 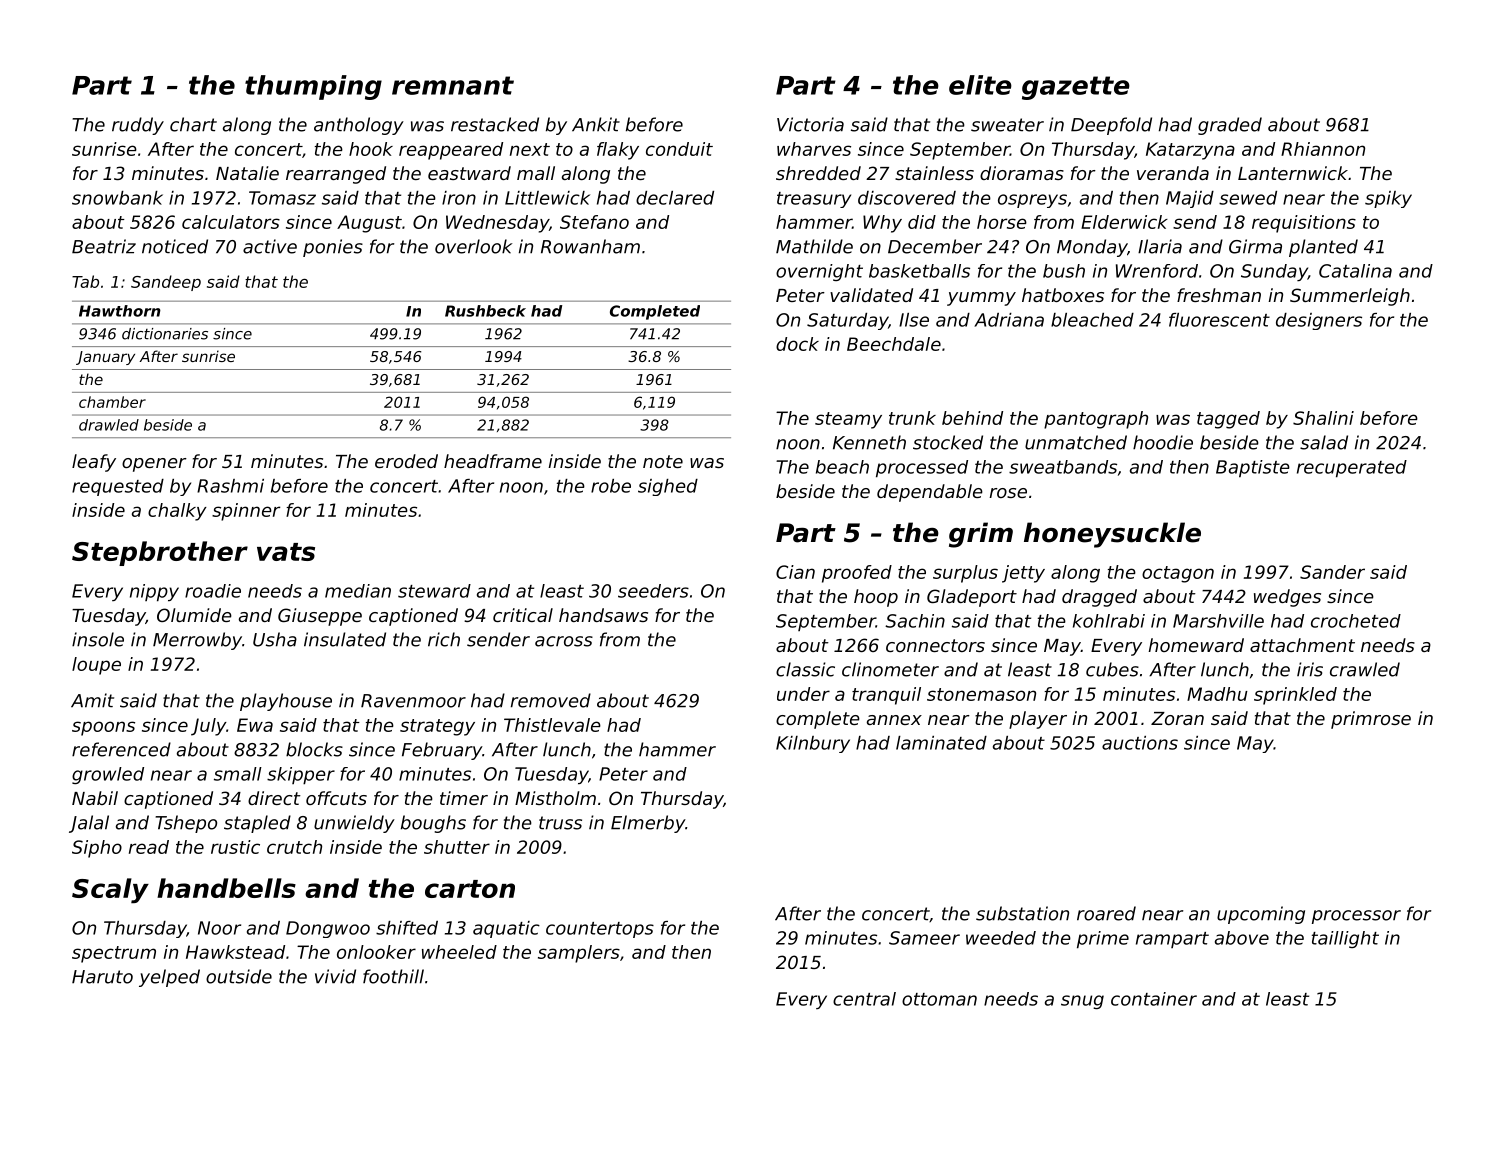 What do you see at coordinates (941, 743) in the screenshot?
I see `laminated` at bounding box center [941, 743].
